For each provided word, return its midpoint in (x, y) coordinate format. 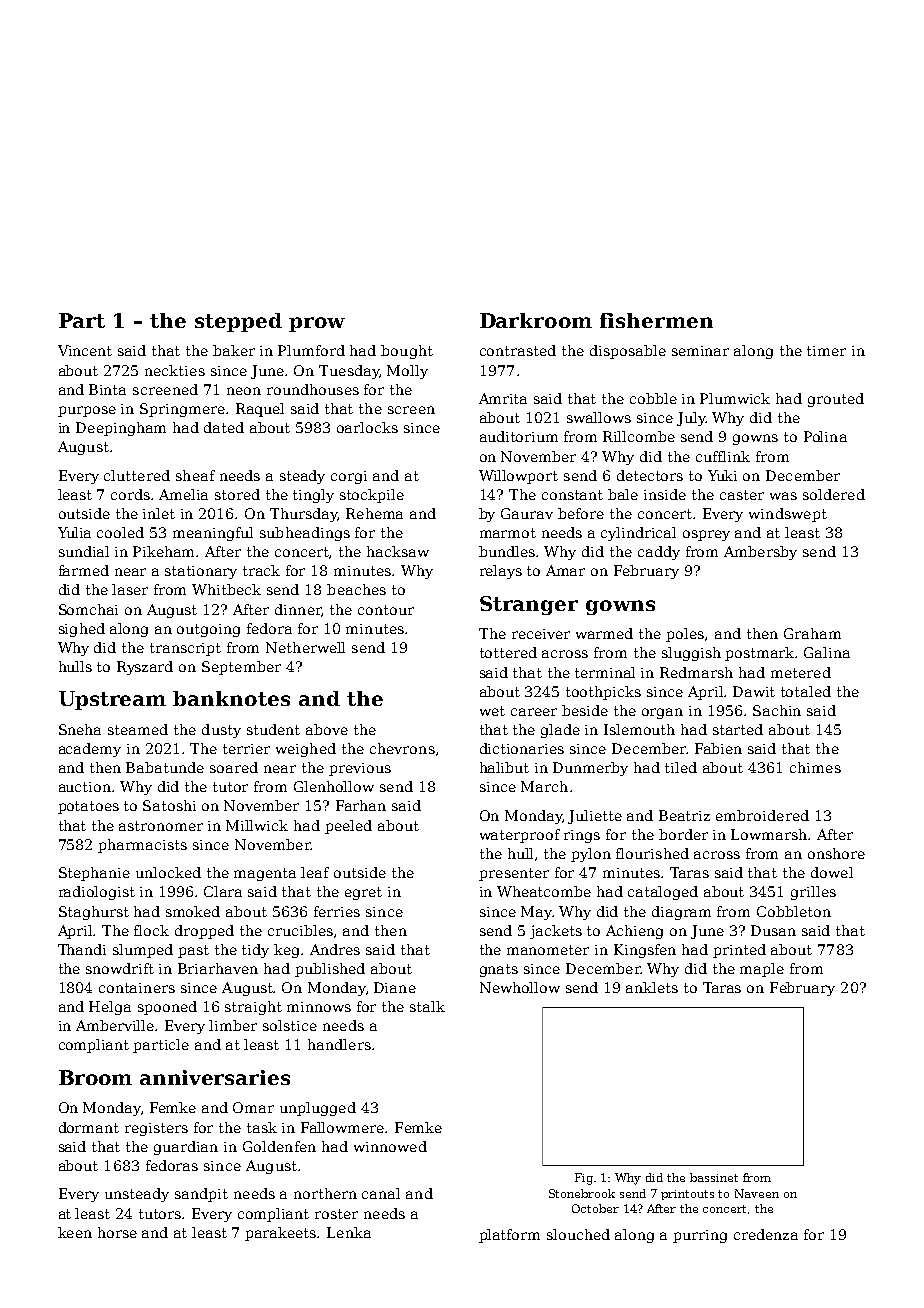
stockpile (372, 496)
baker (234, 350)
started (738, 729)
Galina (827, 652)
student (273, 729)
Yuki (722, 475)
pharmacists (142, 846)
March (544, 786)
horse (117, 1232)
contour (386, 610)
